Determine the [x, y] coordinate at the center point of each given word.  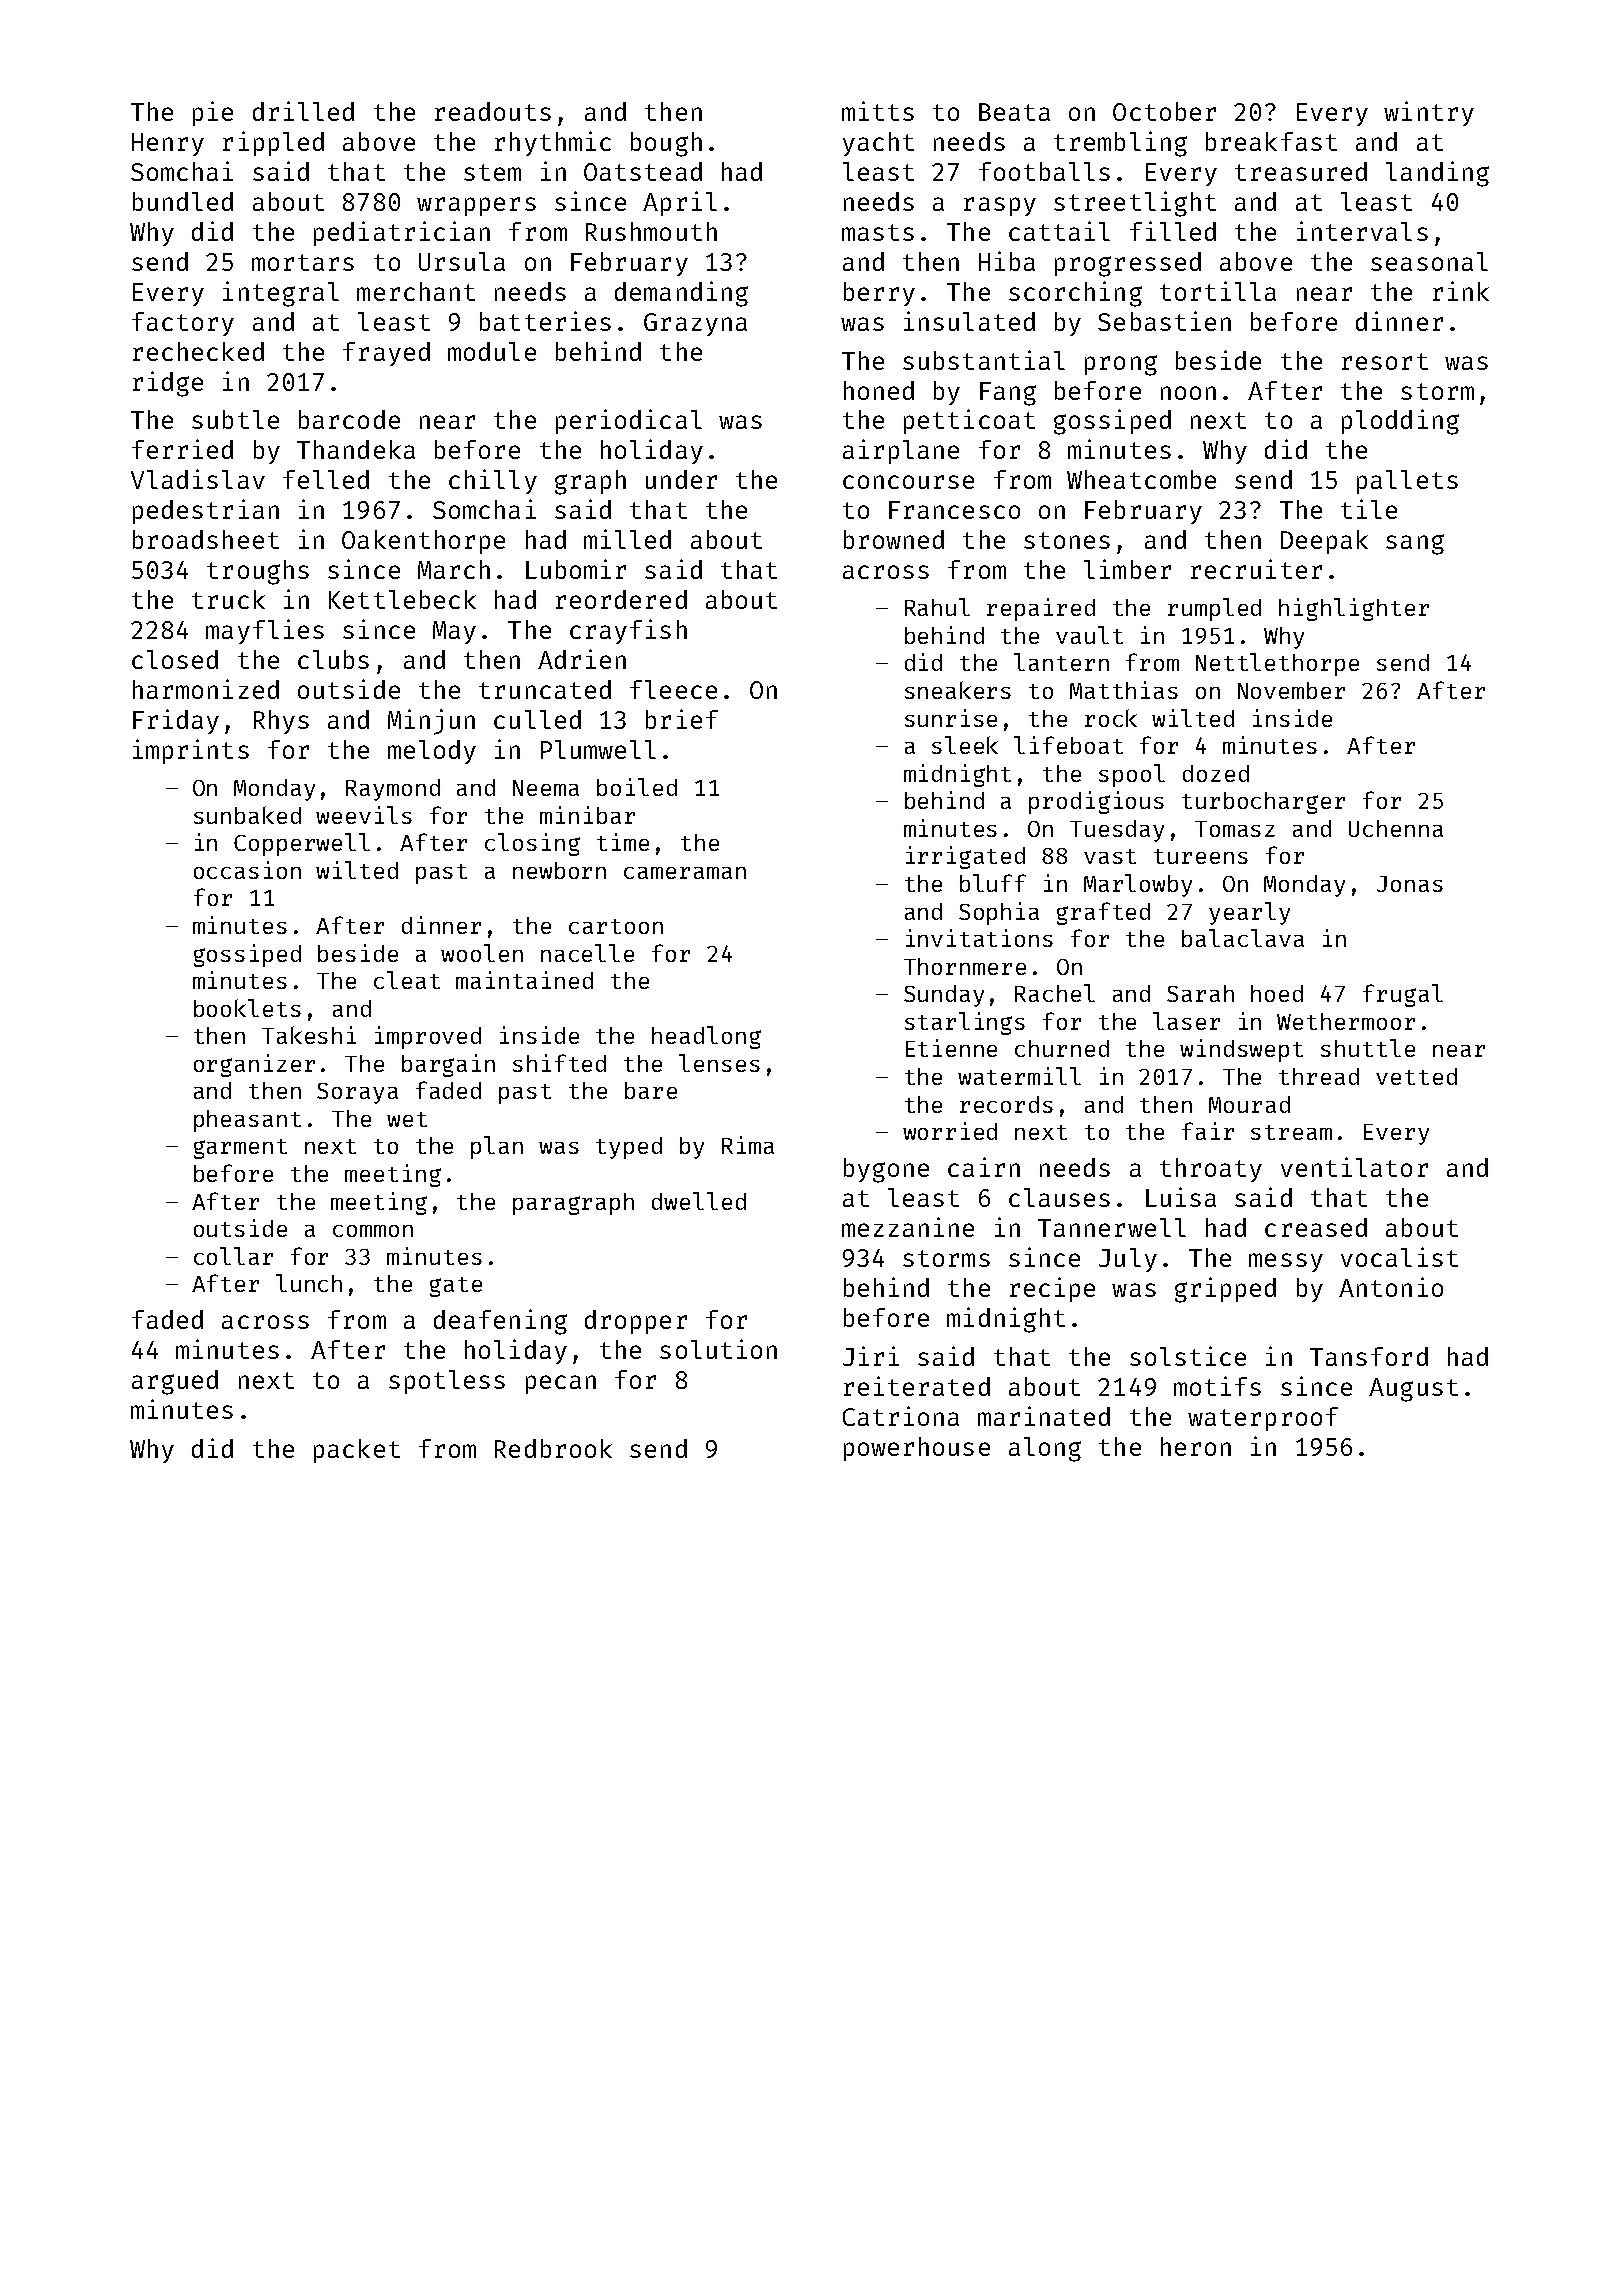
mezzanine [908, 1227]
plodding [1400, 422]
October [1164, 111]
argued [175, 1382]
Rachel [1055, 993]
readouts [493, 111]
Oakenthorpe [423, 542]
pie [213, 113]
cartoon [616, 926]
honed [879, 390]
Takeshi [309, 1035]
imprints [191, 751]
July [1128, 1260]
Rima [748, 1145]
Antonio [1391, 1287]
